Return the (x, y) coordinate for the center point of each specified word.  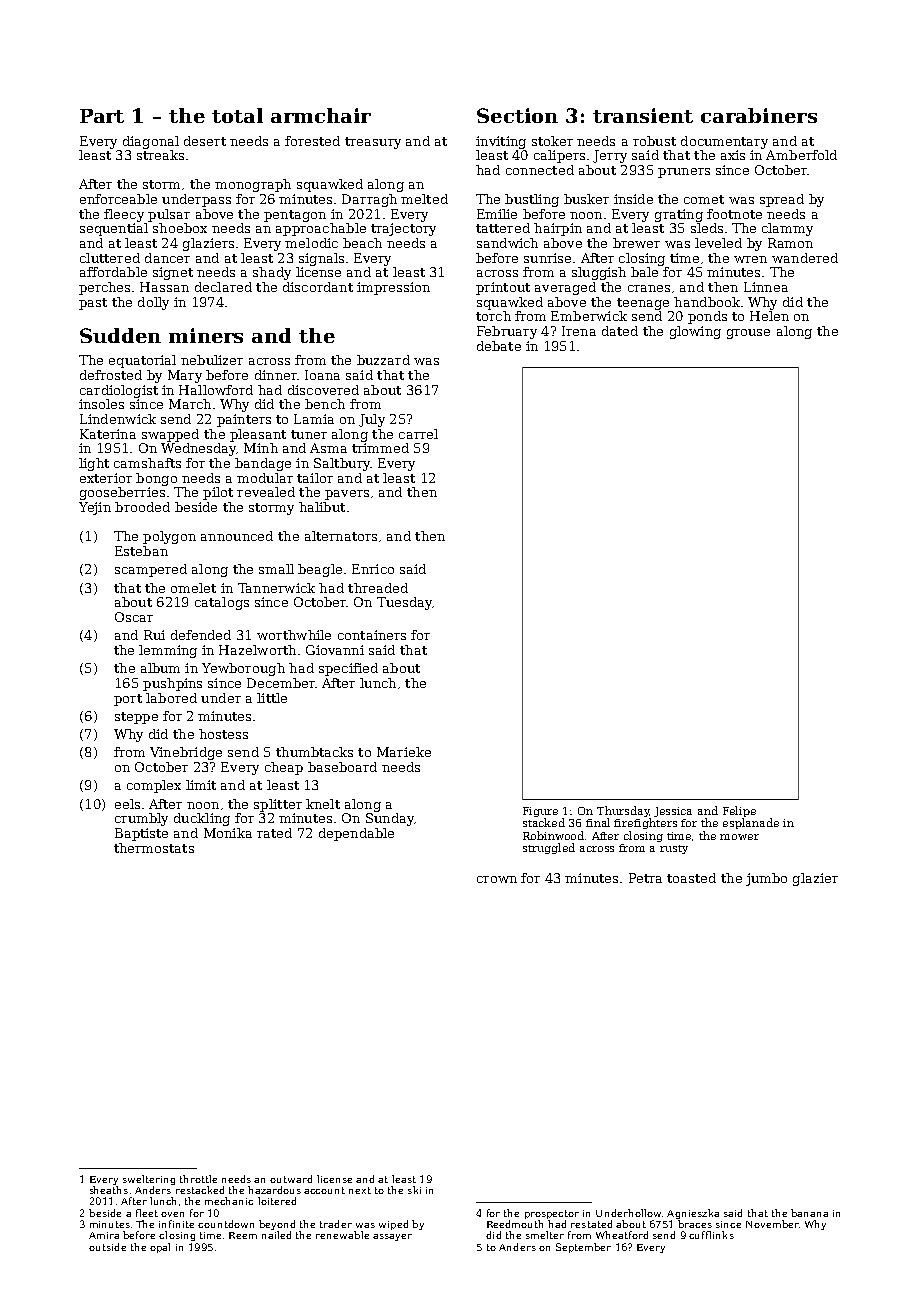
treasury (373, 143)
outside (107, 1247)
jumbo (766, 879)
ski (414, 1190)
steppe (136, 718)
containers (372, 635)
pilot (218, 493)
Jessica (673, 812)
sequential (114, 229)
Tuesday (404, 603)
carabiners (759, 115)
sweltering (149, 1180)
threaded (378, 588)
